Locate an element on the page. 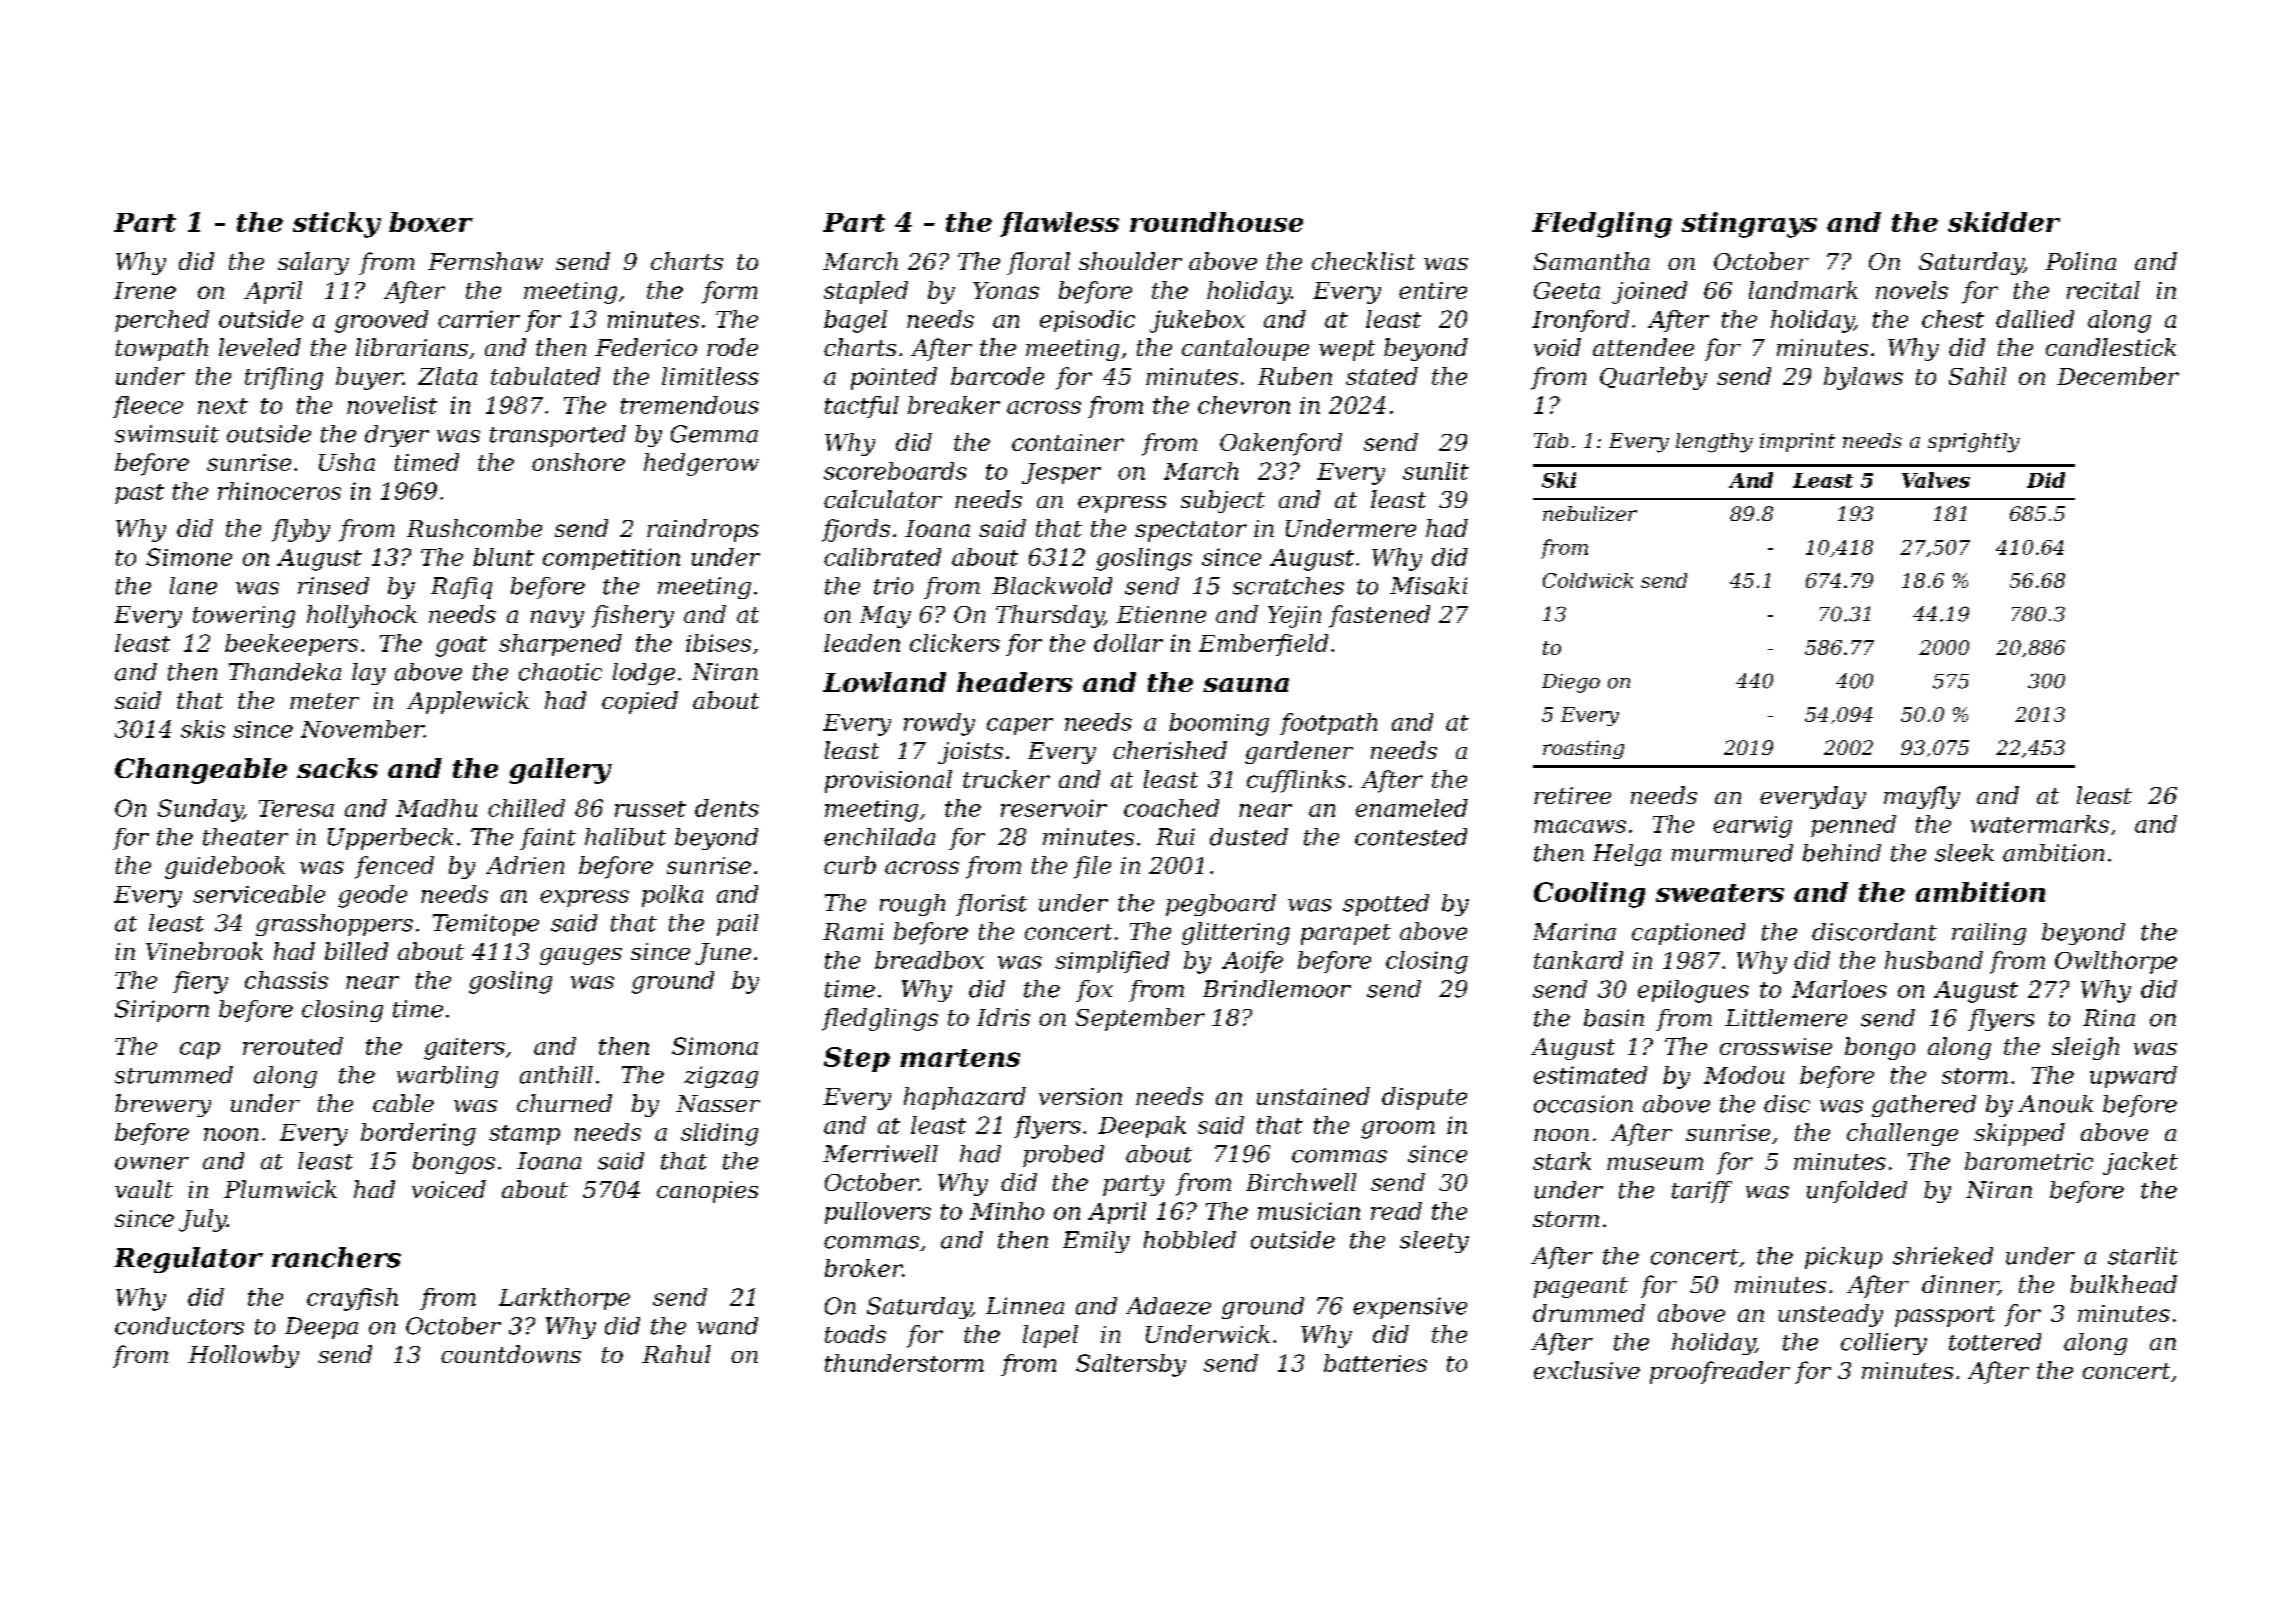  probed is located at coordinates (1063, 1156).
